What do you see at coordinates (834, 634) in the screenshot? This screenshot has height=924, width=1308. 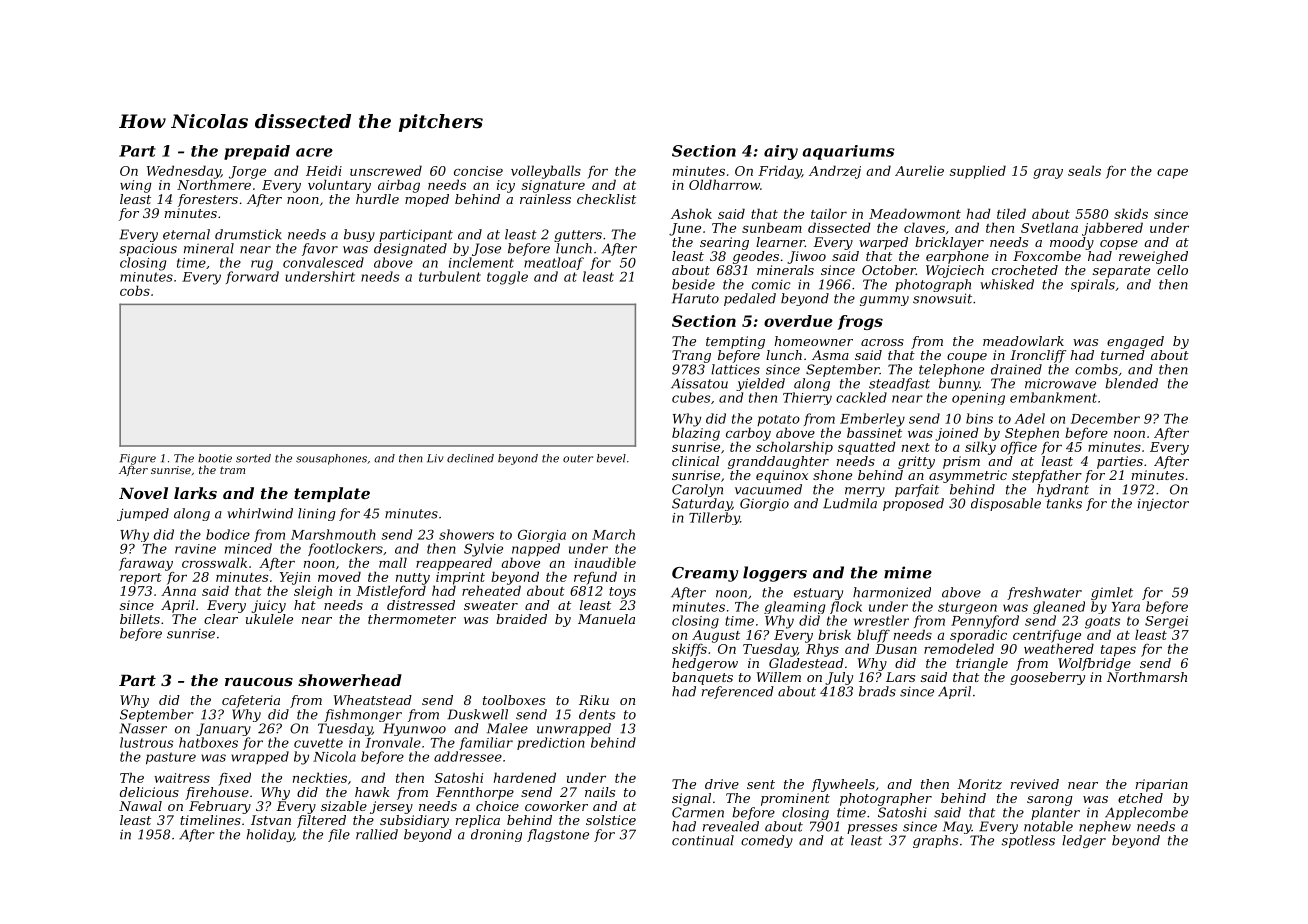 I see `brisk` at bounding box center [834, 634].
